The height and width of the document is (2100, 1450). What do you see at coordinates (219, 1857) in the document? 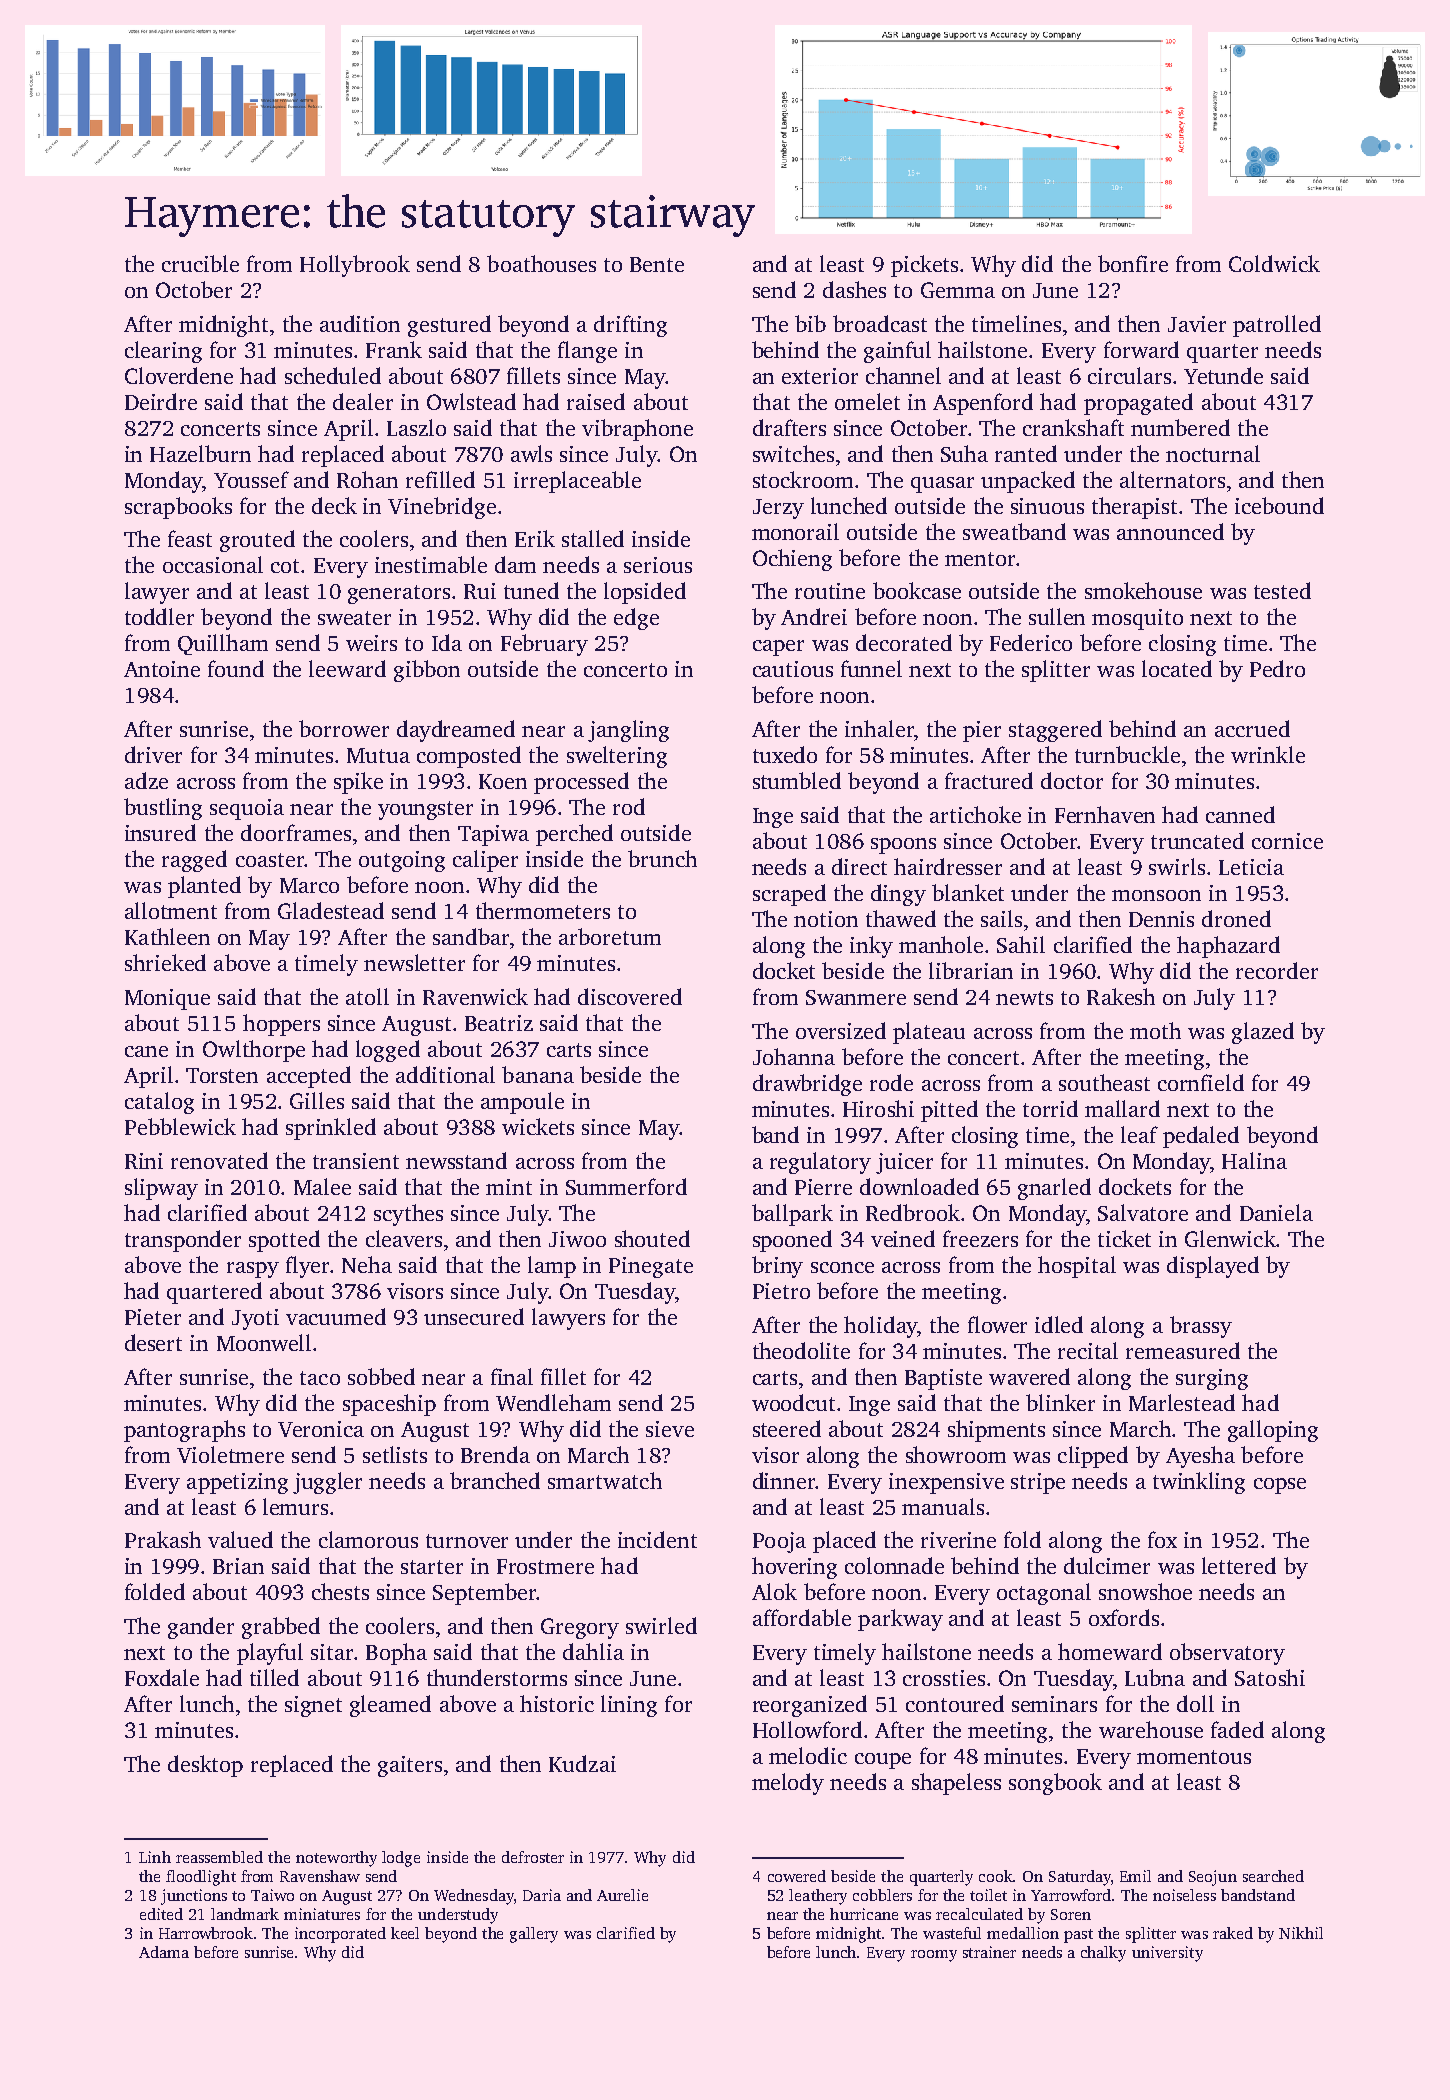
I see `reassembled` at bounding box center [219, 1857].
